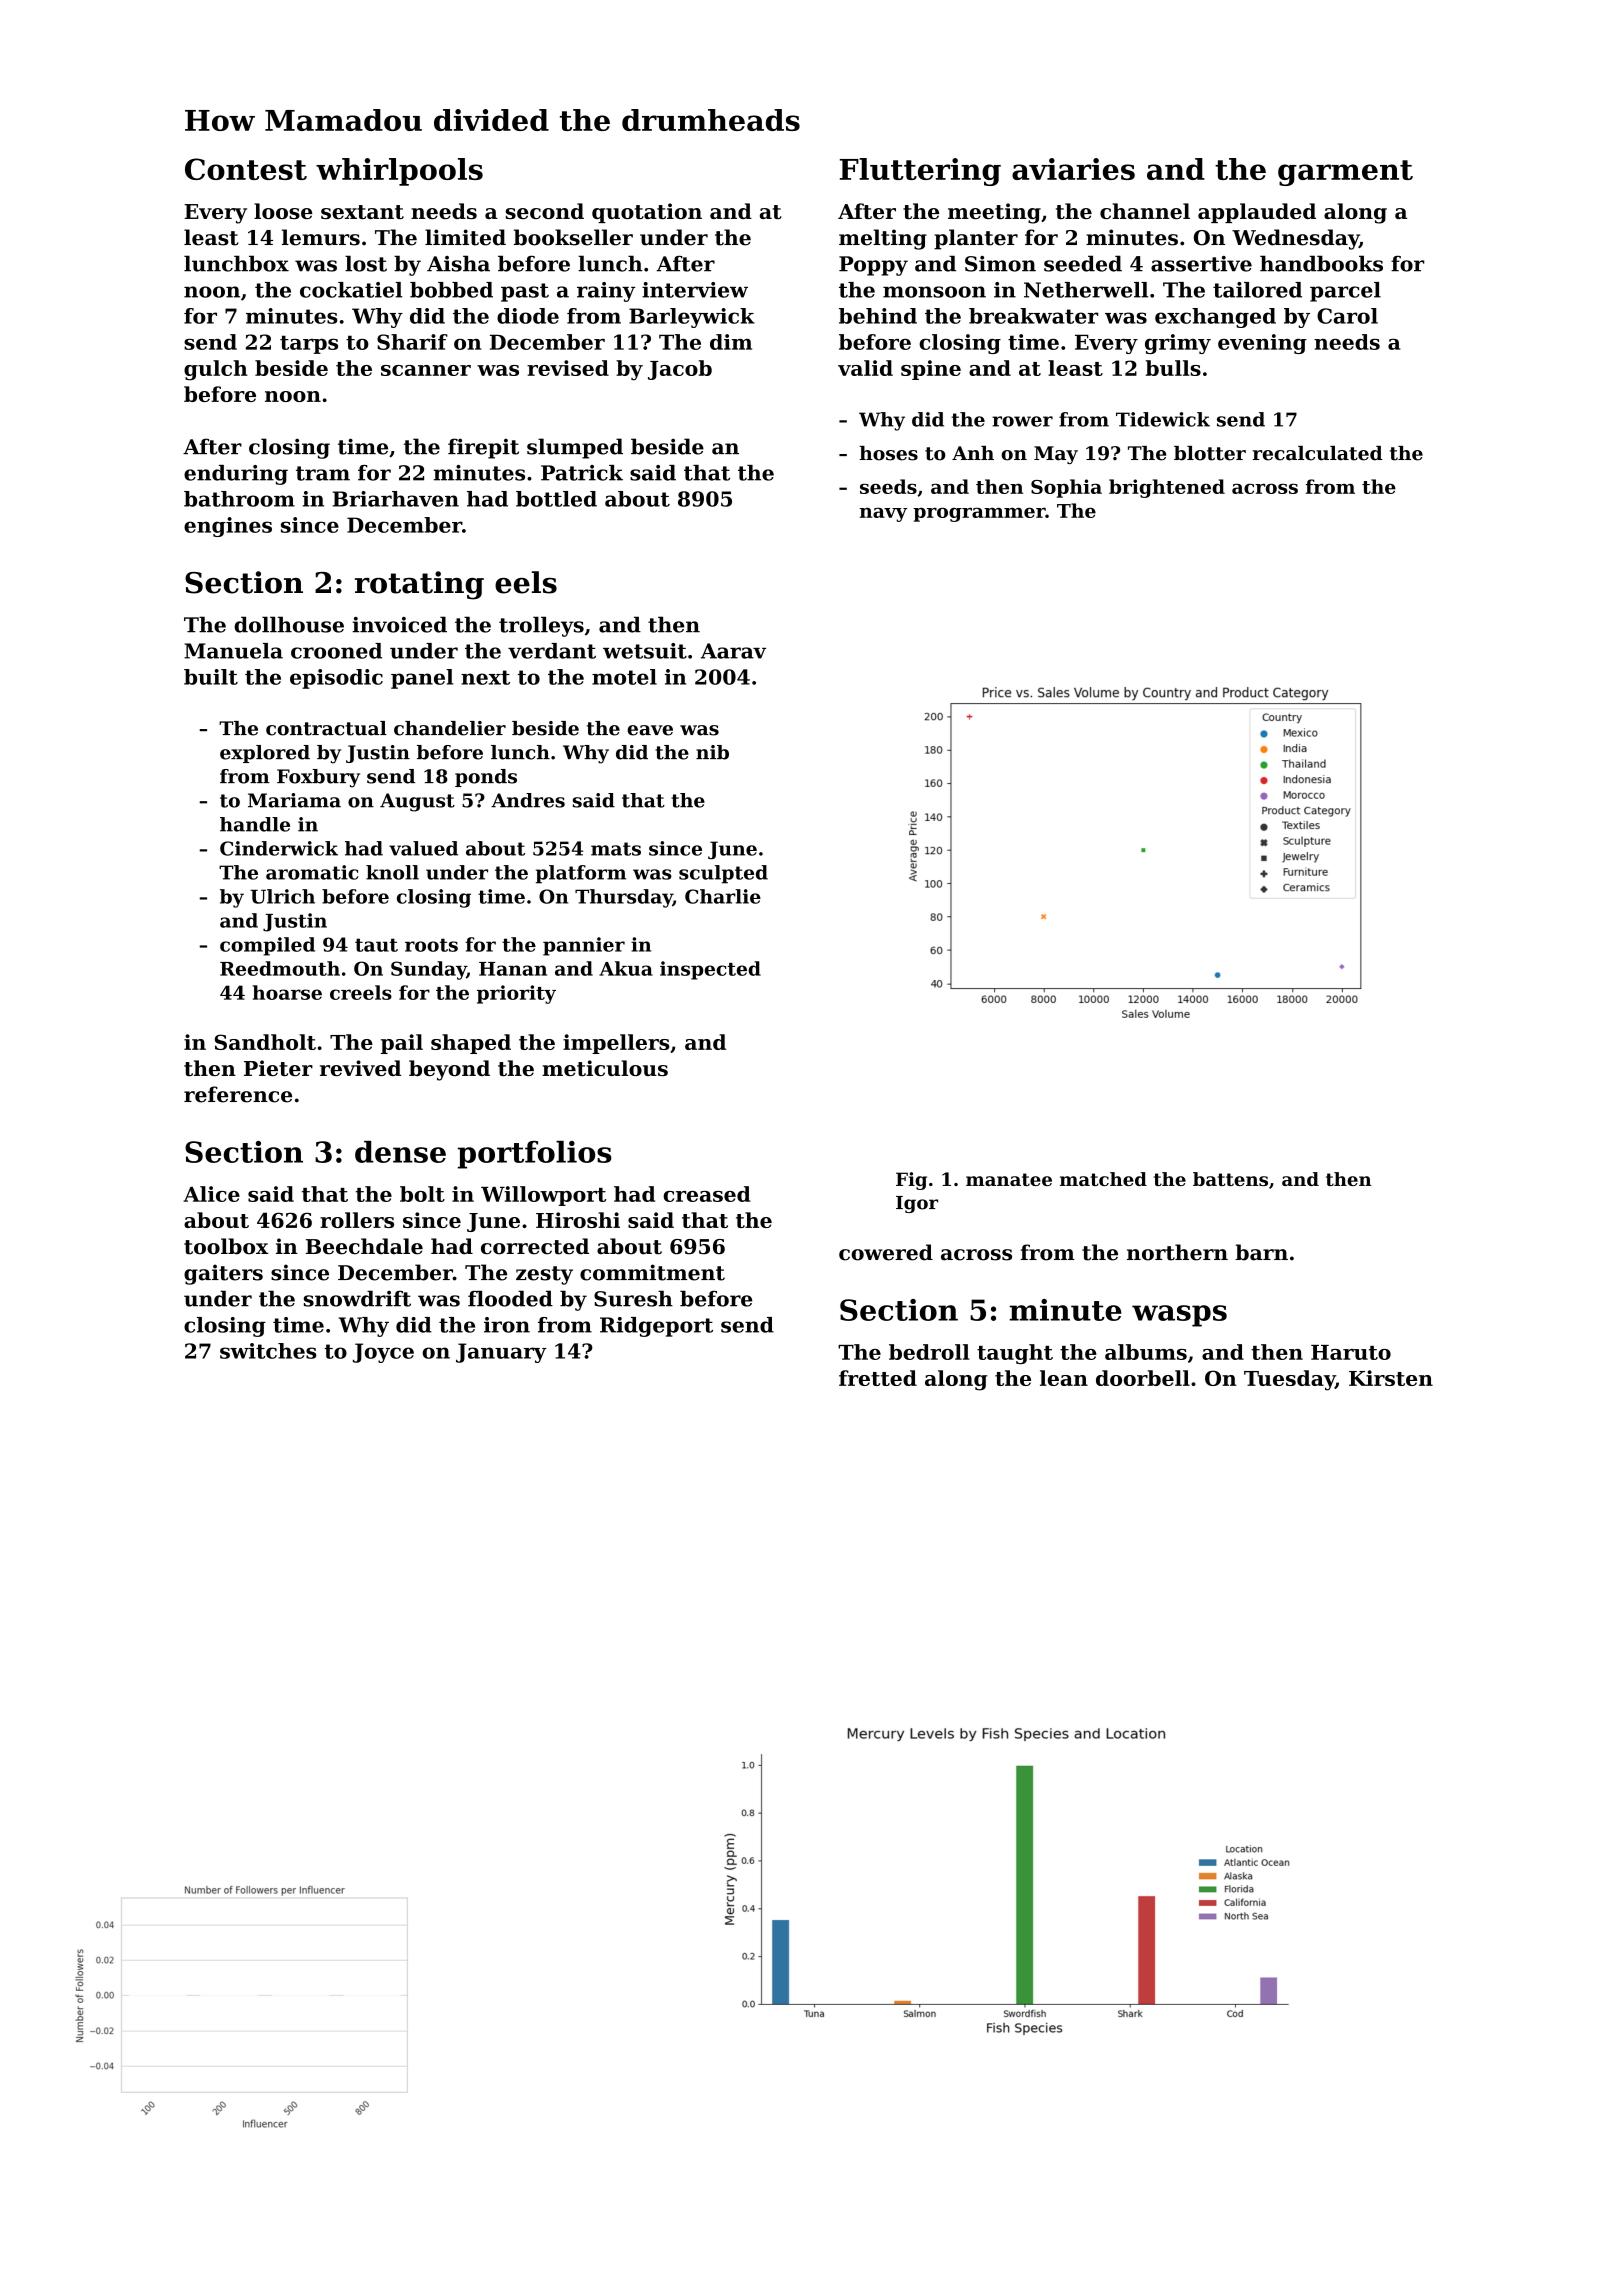  Describe the element at coordinates (920, 172) in the page. I see `Fluttering` at that location.
